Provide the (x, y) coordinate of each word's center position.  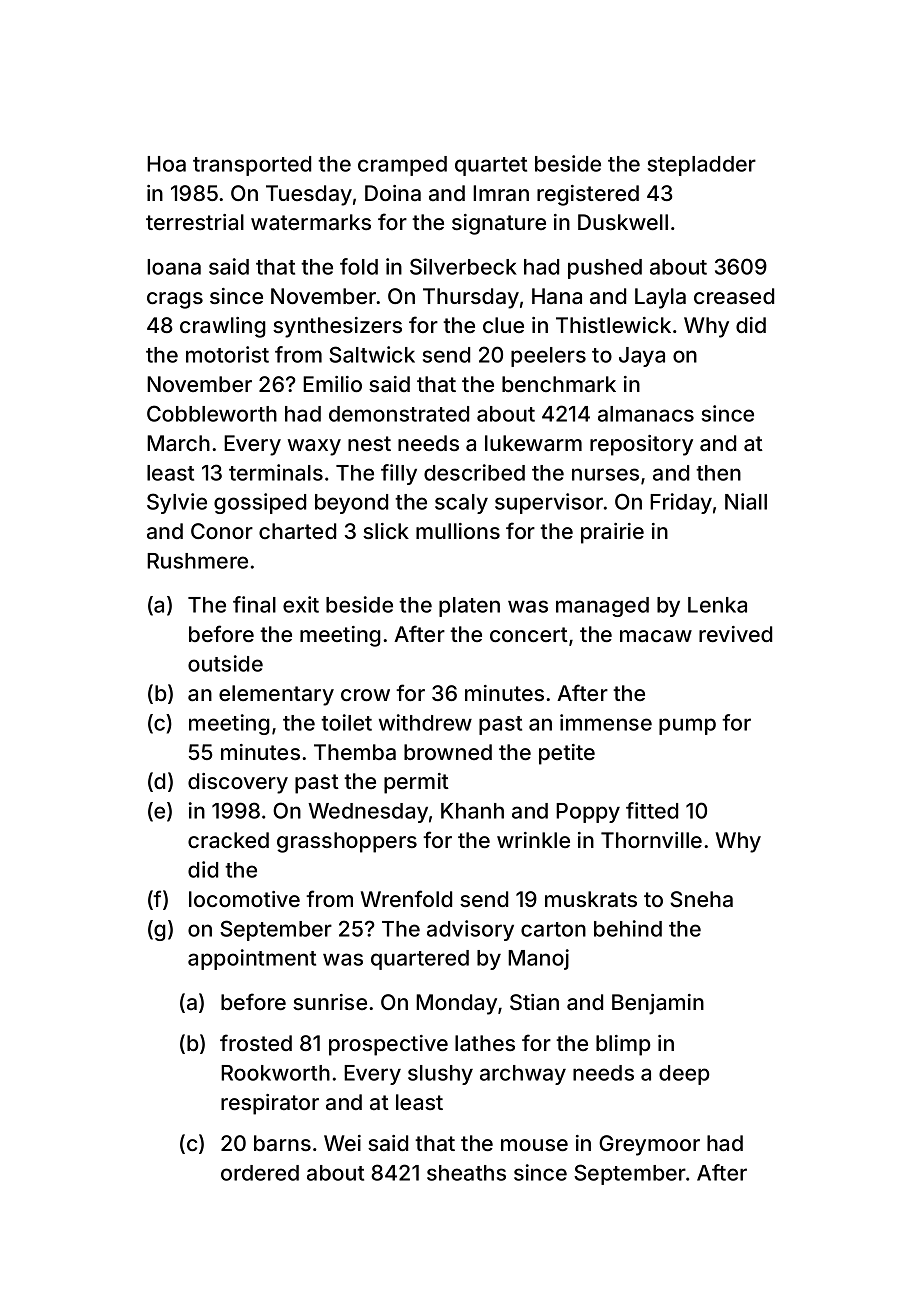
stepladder (702, 166)
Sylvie (177, 503)
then (718, 473)
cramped (402, 166)
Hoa (166, 164)
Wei (342, 1143)
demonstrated (399, 414)
